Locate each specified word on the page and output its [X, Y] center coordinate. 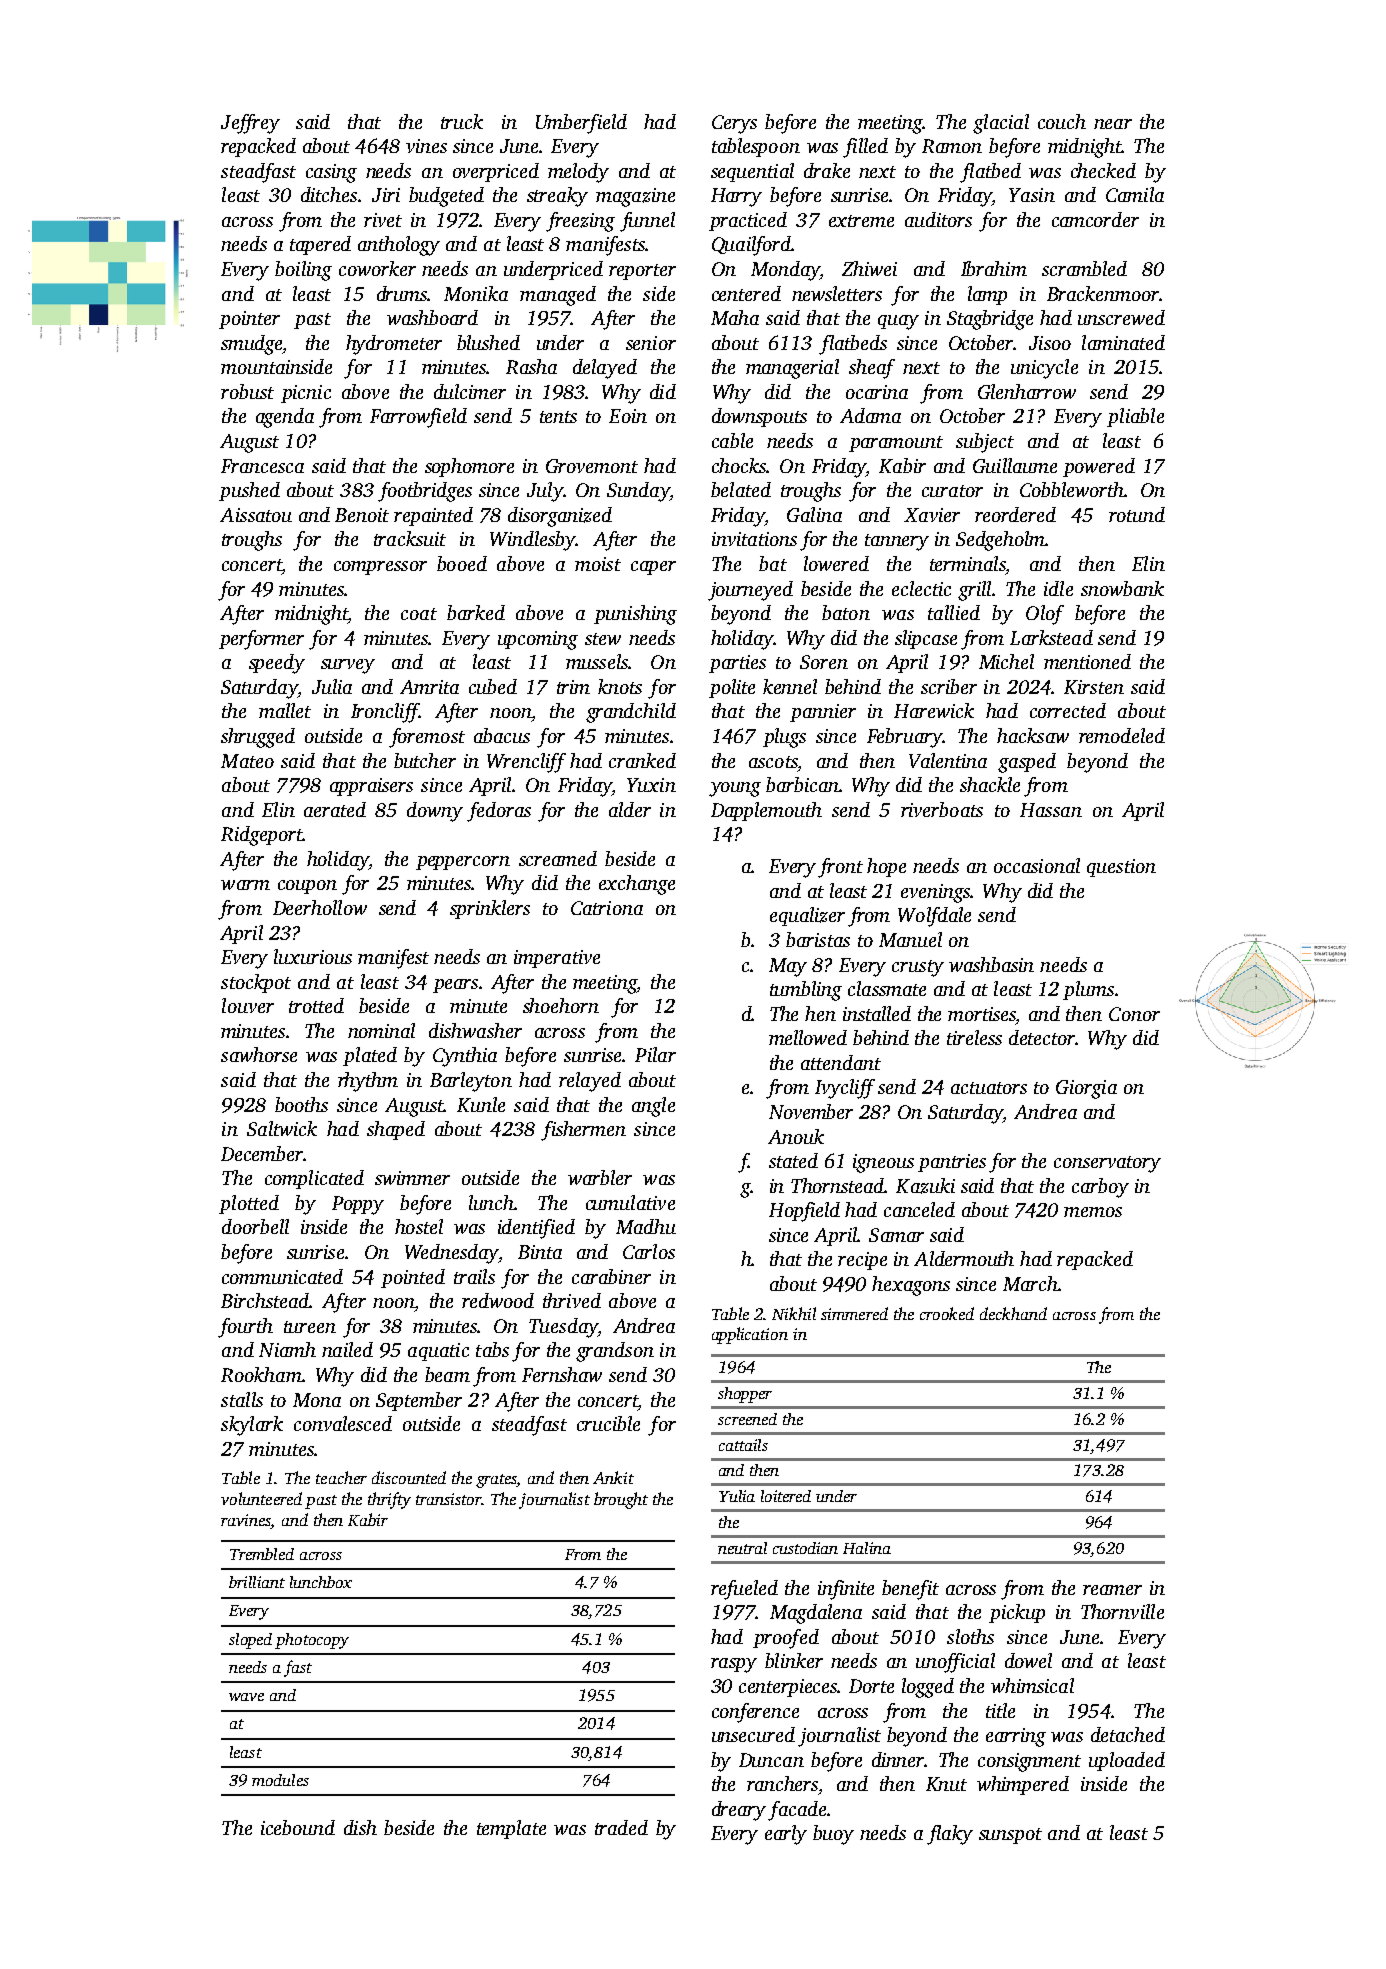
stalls [242, 1399]
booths [301, 1104]
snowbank [1122, 588]
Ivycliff [845, 1089]
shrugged [258, 738]
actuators [989, 1088]
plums [1088, 990]
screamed [558, 858]
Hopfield [804, 1212]
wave [246, 1697]
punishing [635, 615]
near [1113, 124]
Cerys [734, 124]
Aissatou [256, 515]
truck [462, 121]
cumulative [630, 1202]
